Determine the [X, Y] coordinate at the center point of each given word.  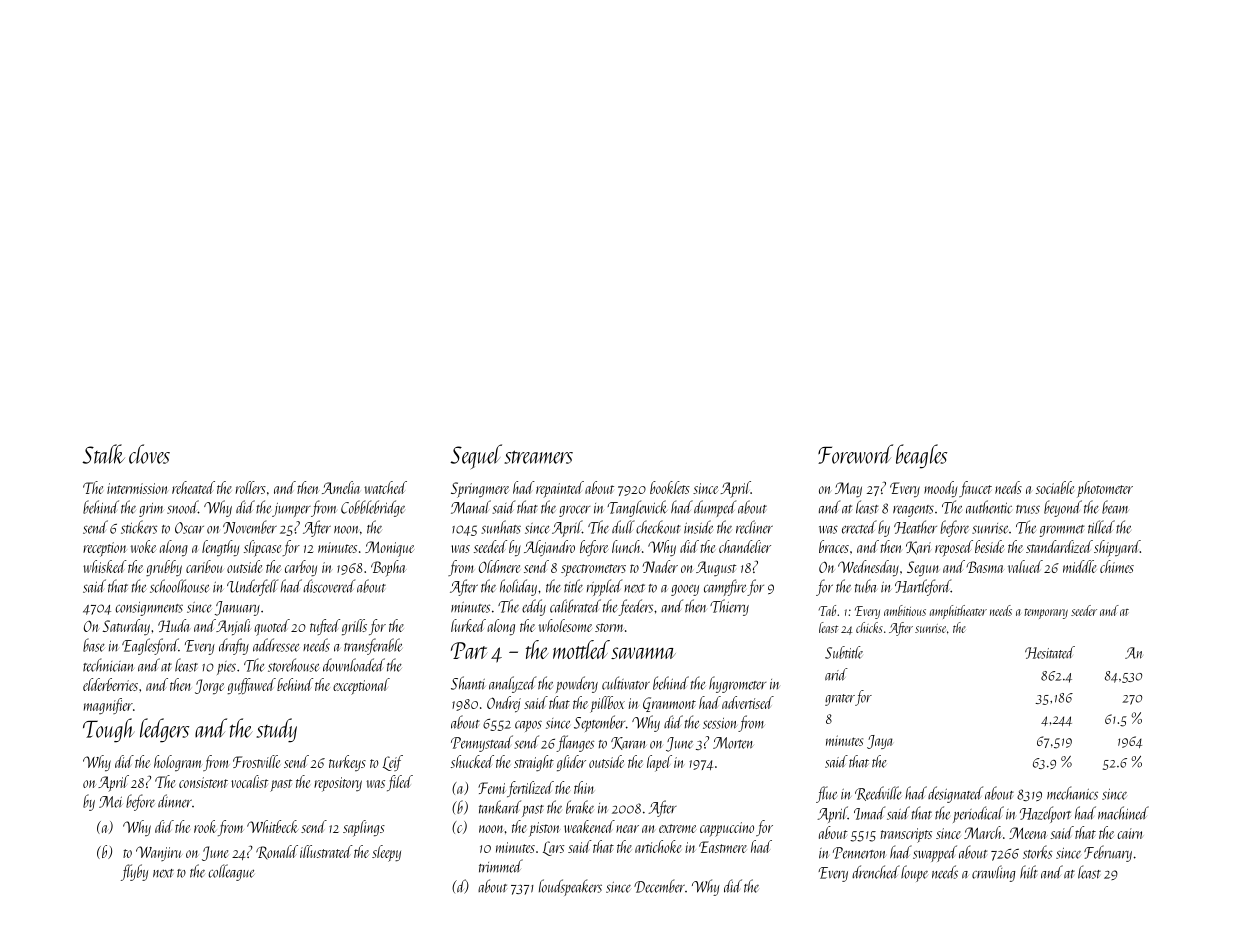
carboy [301, 568]
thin [584, 787]
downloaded [354, 665]
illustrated [326, 851]
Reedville [878, 793]
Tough [109, 730]
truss [1028, 509]
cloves [149, 454]
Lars [553, 848]
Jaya [880, 742]
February [1108, 853]
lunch [626, 546]
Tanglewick [637, 508]
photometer [1105, 489]
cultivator [626, 683]
